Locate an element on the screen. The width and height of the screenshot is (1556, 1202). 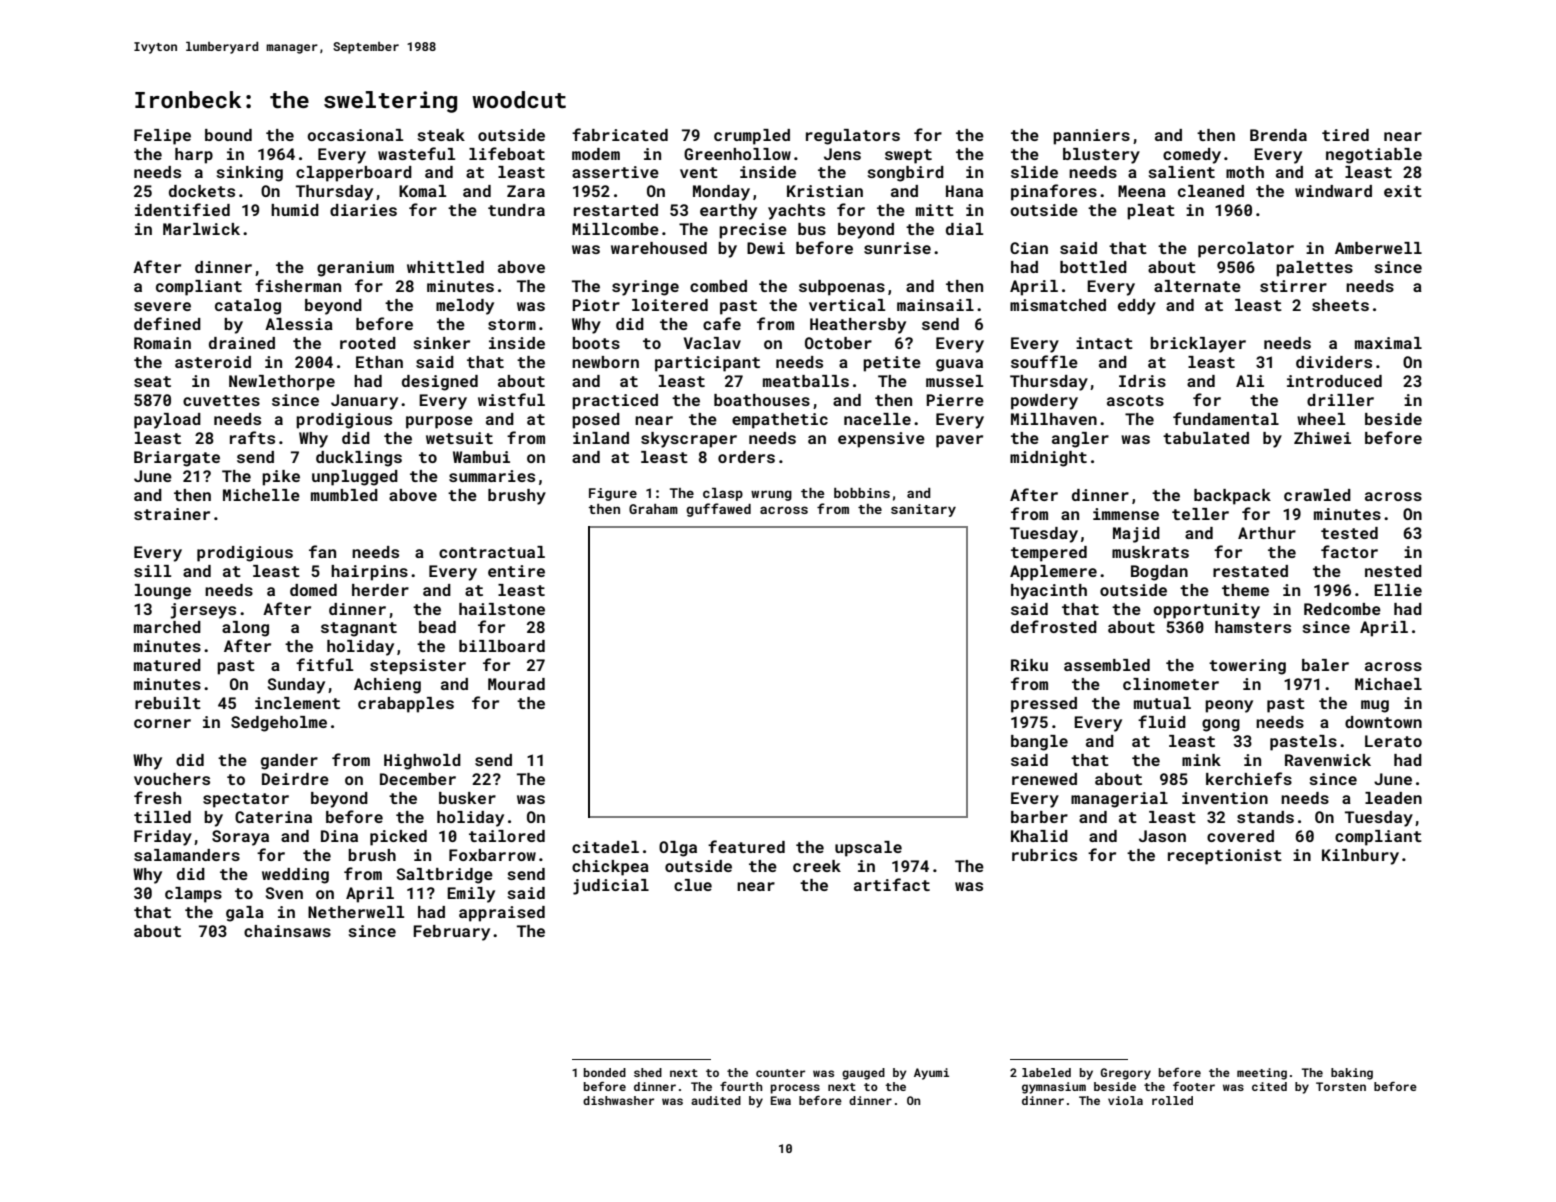
Sven is located at coordinates (284, 893).
